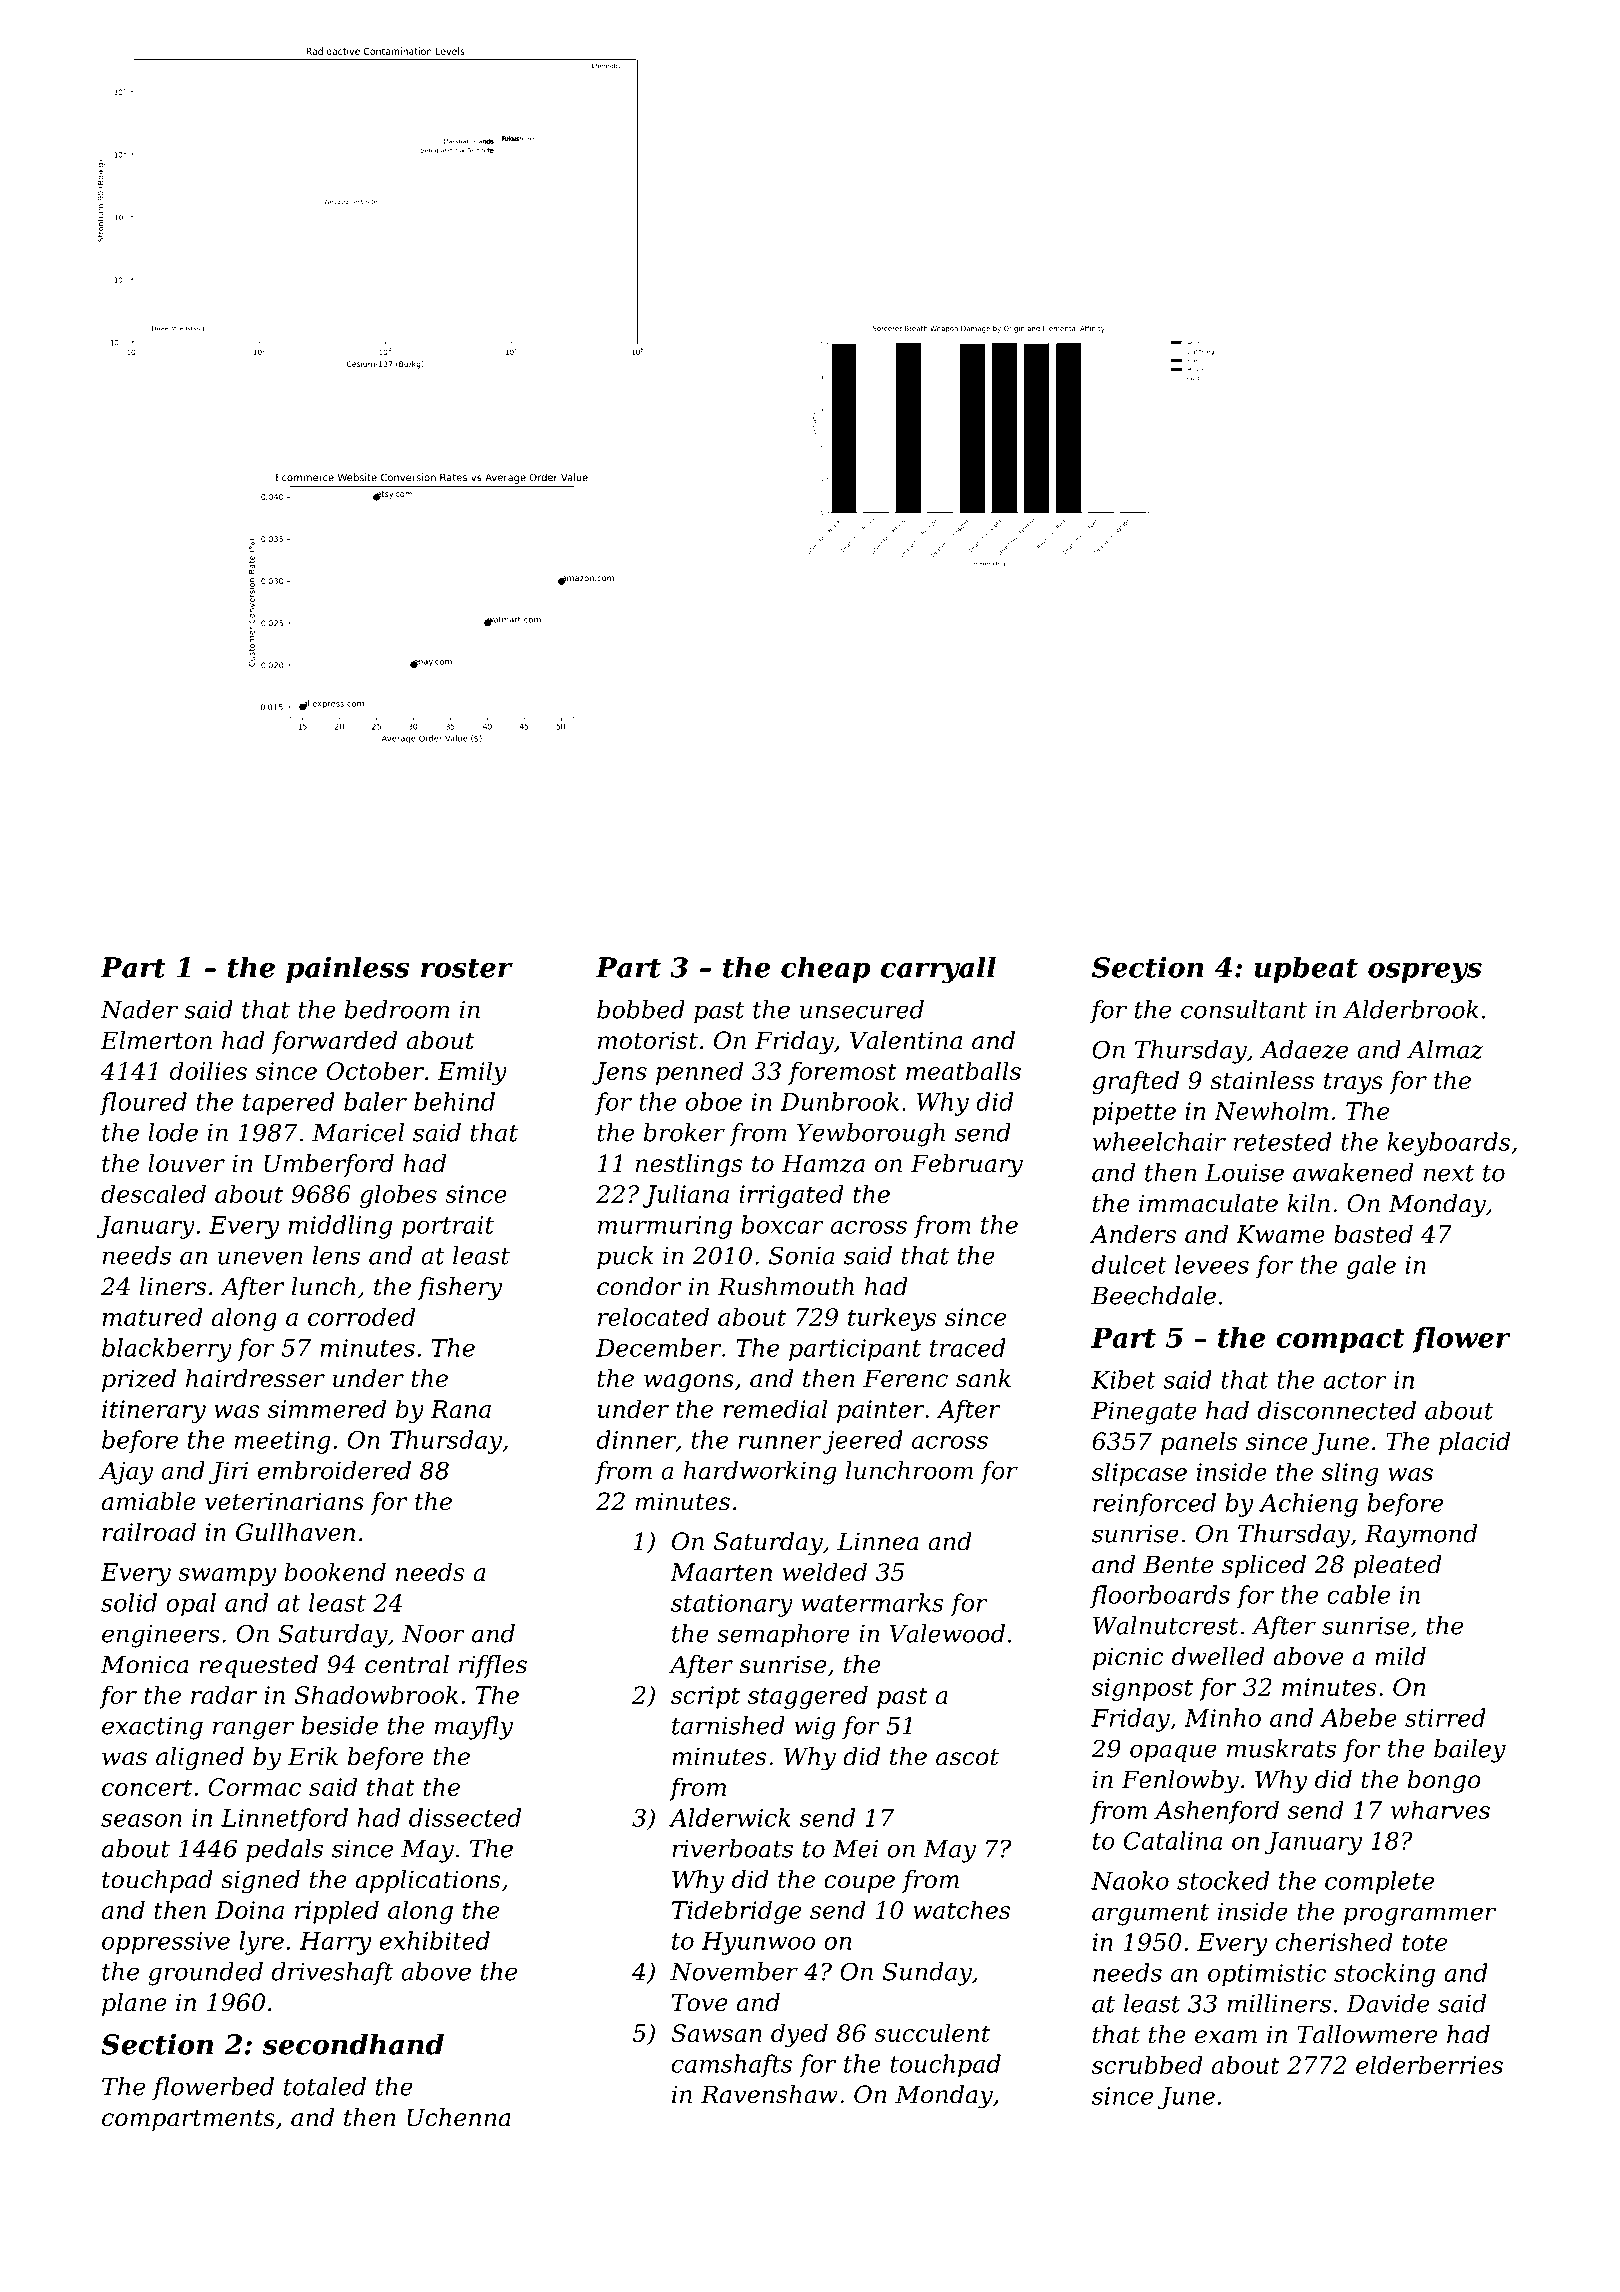 Image resolution: width=1620 pixels, height=2292 pixels. Describe the element at coordinates (1353, 1172) in the image. I see `awakened` at that location.
